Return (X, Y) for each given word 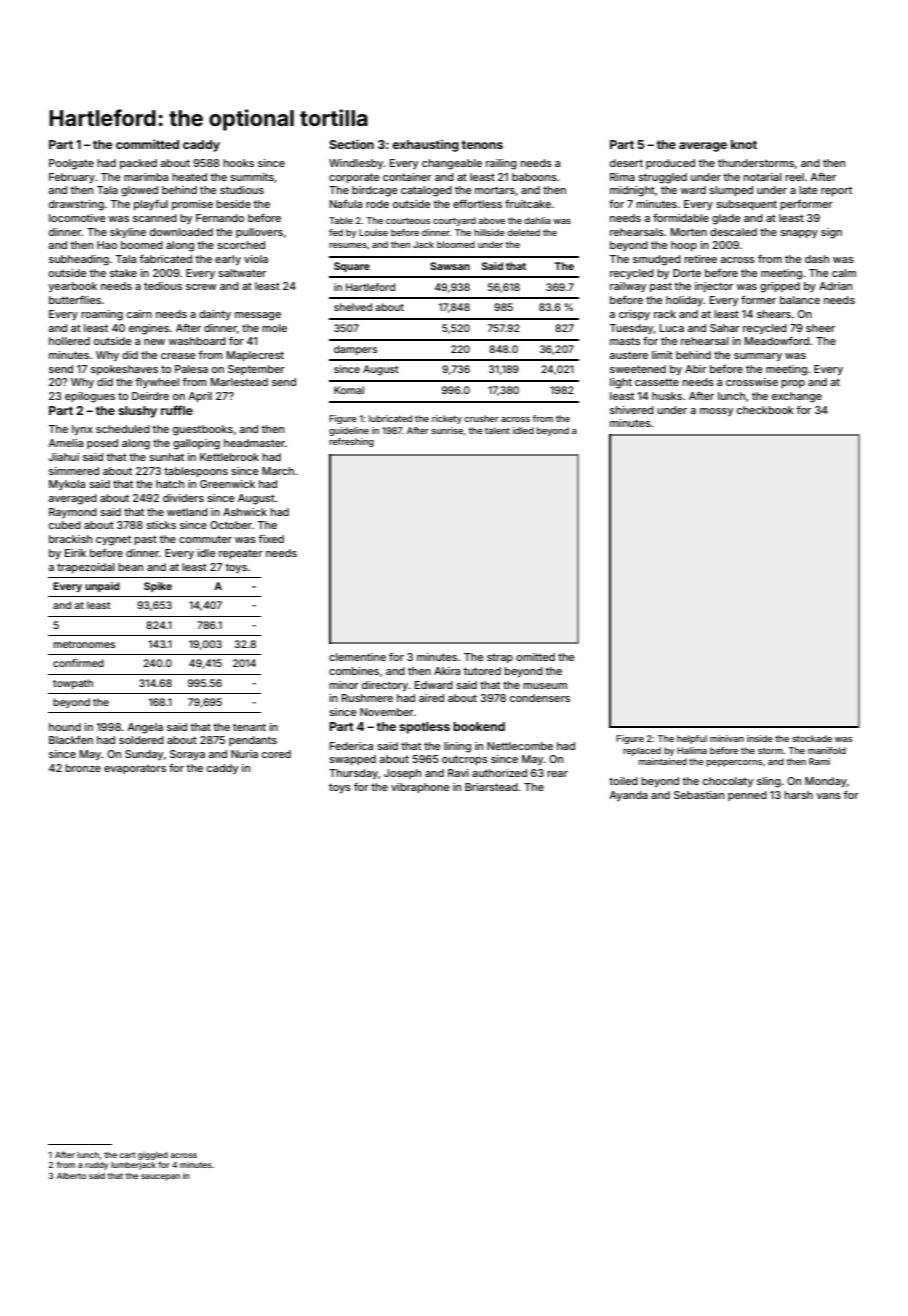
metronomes (84, 644)
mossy (716, 412)
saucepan (160, 1177)
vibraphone (420, 788)
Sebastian (699, 795)
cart (127, 1155)
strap (500, 658)
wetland (187, 512)
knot (744, 144)
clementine (357, 657)
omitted (535, 657)
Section (351, 144)
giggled (153, 1156)
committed (147, 144)
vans (828, 796)
